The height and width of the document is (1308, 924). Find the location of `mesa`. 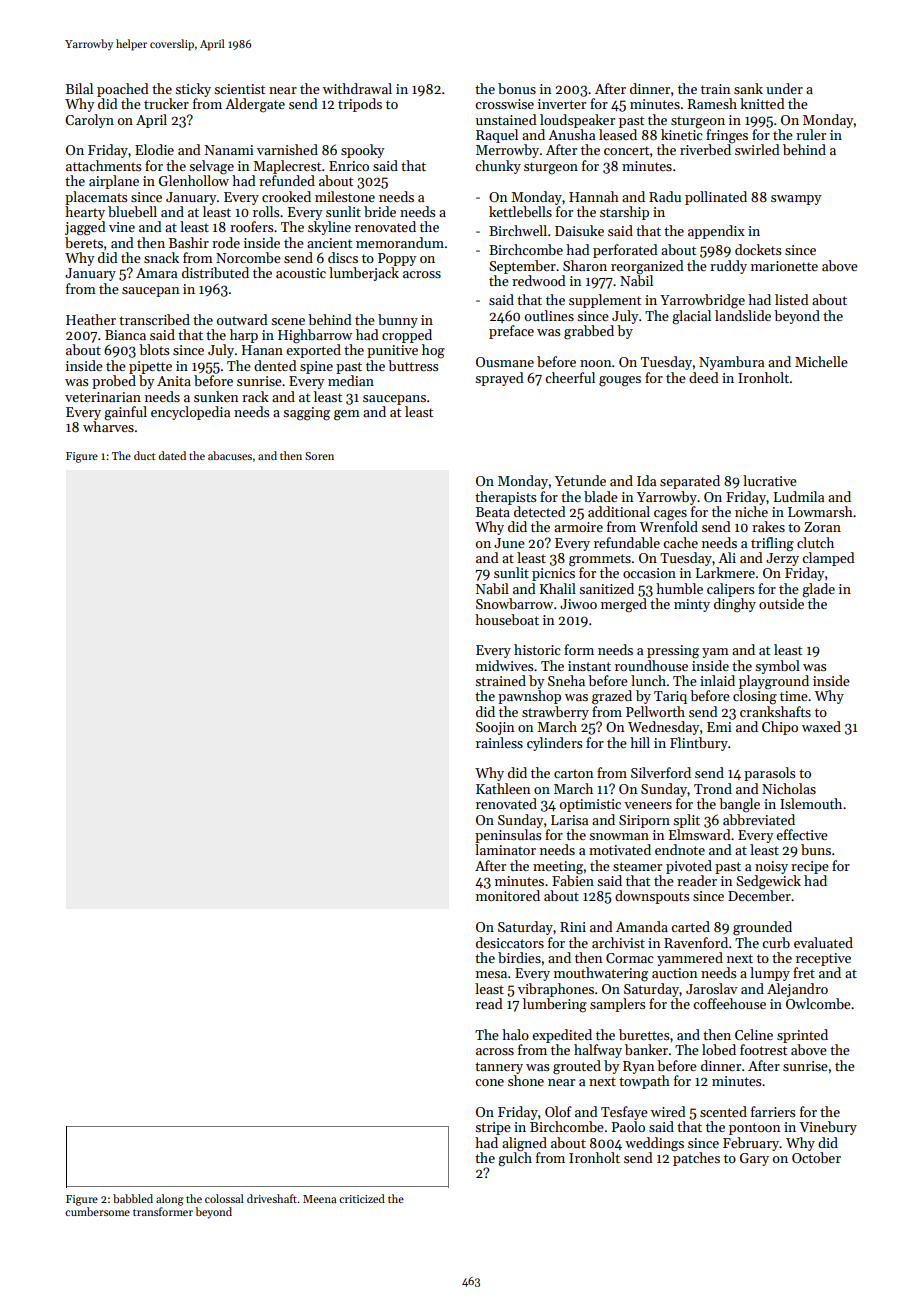

mesa is located at coordinates (491, 974).
